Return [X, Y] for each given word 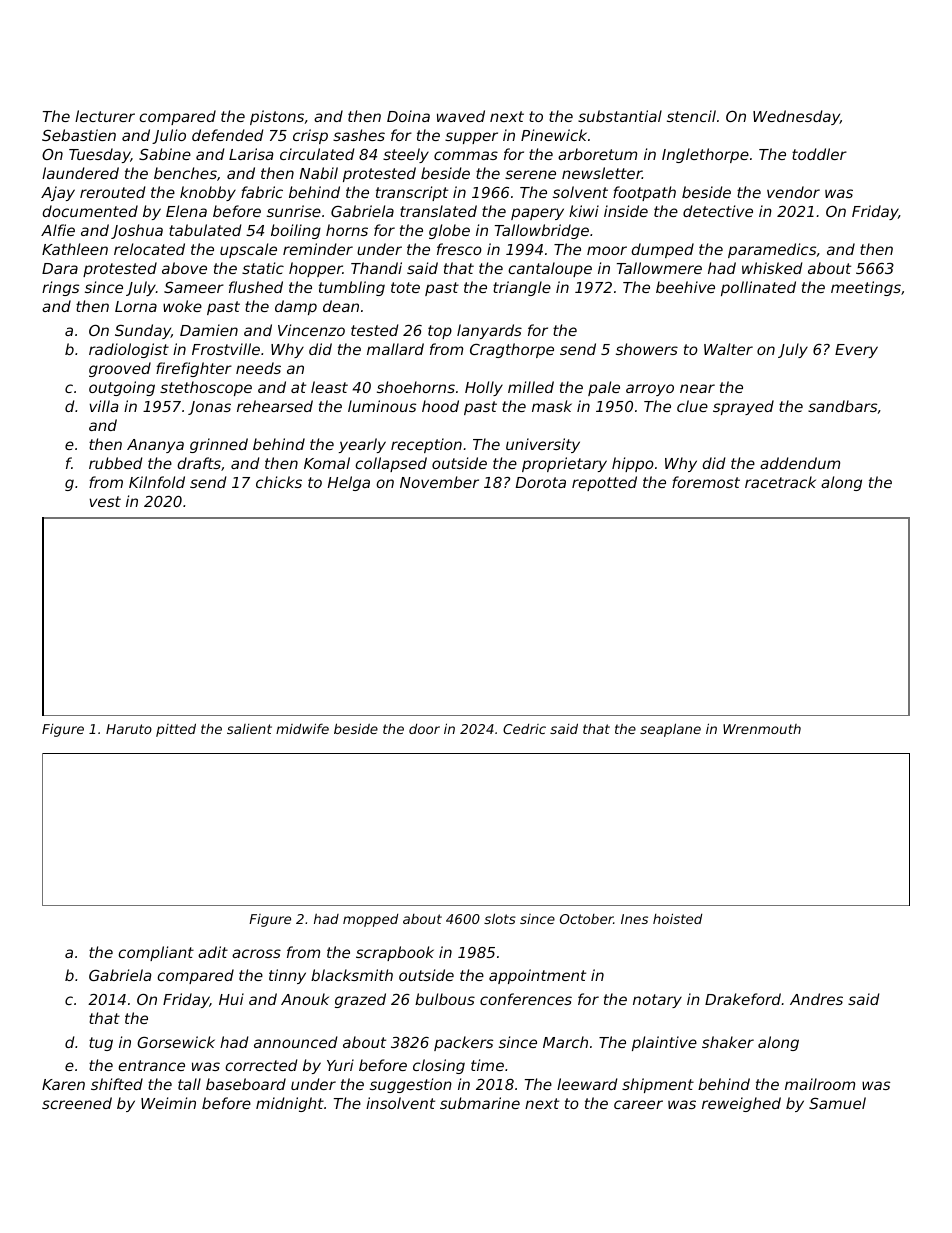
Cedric [524, 729]
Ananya [155, 446]
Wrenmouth [762, 729]
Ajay [58, 193]
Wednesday [796, 117]
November [439, 482]
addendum [800, 463]
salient [249, 729]
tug [101, 1044]
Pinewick [554, 135]
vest [105, 501]
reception [426, 445]
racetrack [780, 482]
